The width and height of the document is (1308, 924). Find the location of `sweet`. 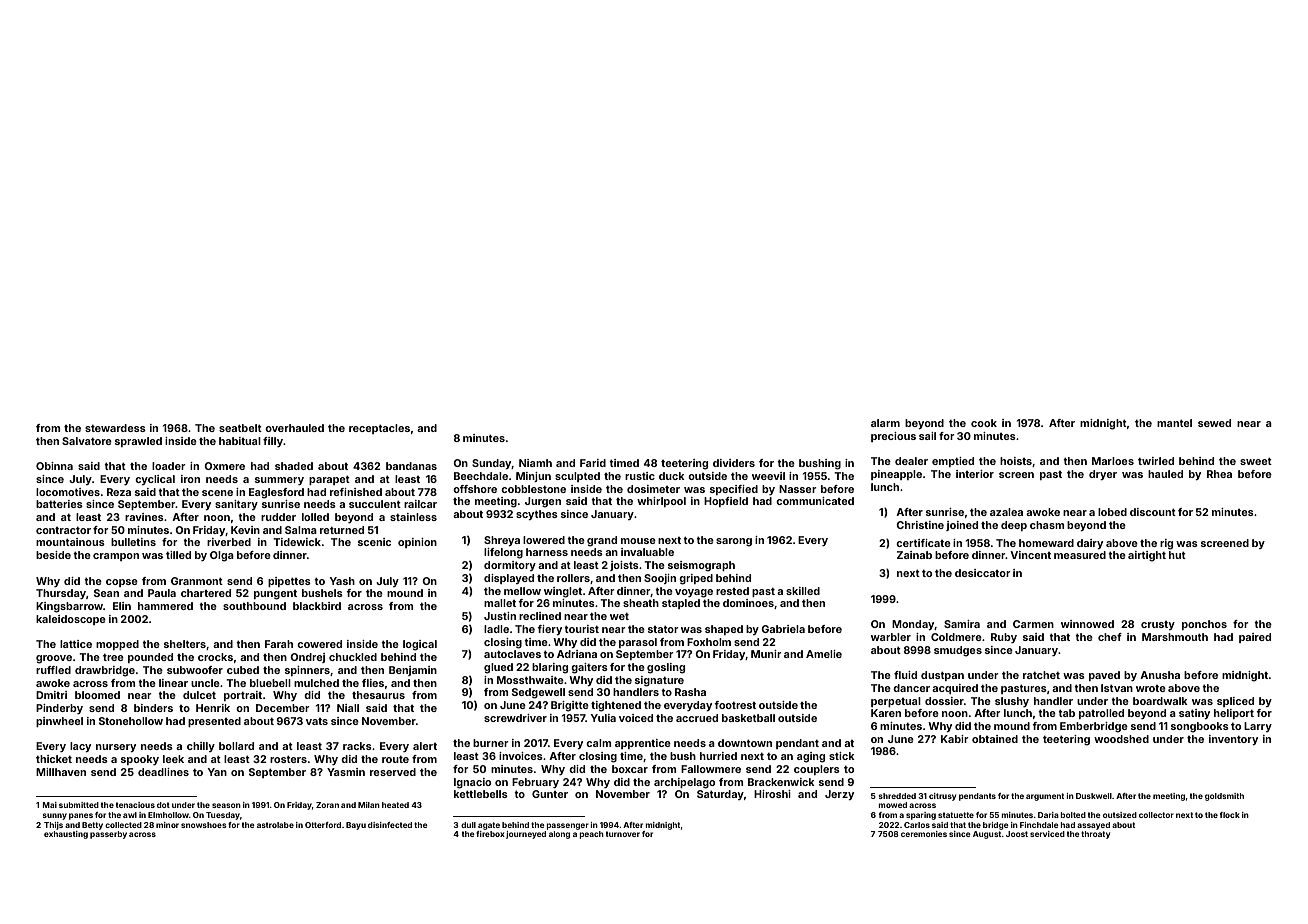

sweet is located at coordinates (1256, 461).
